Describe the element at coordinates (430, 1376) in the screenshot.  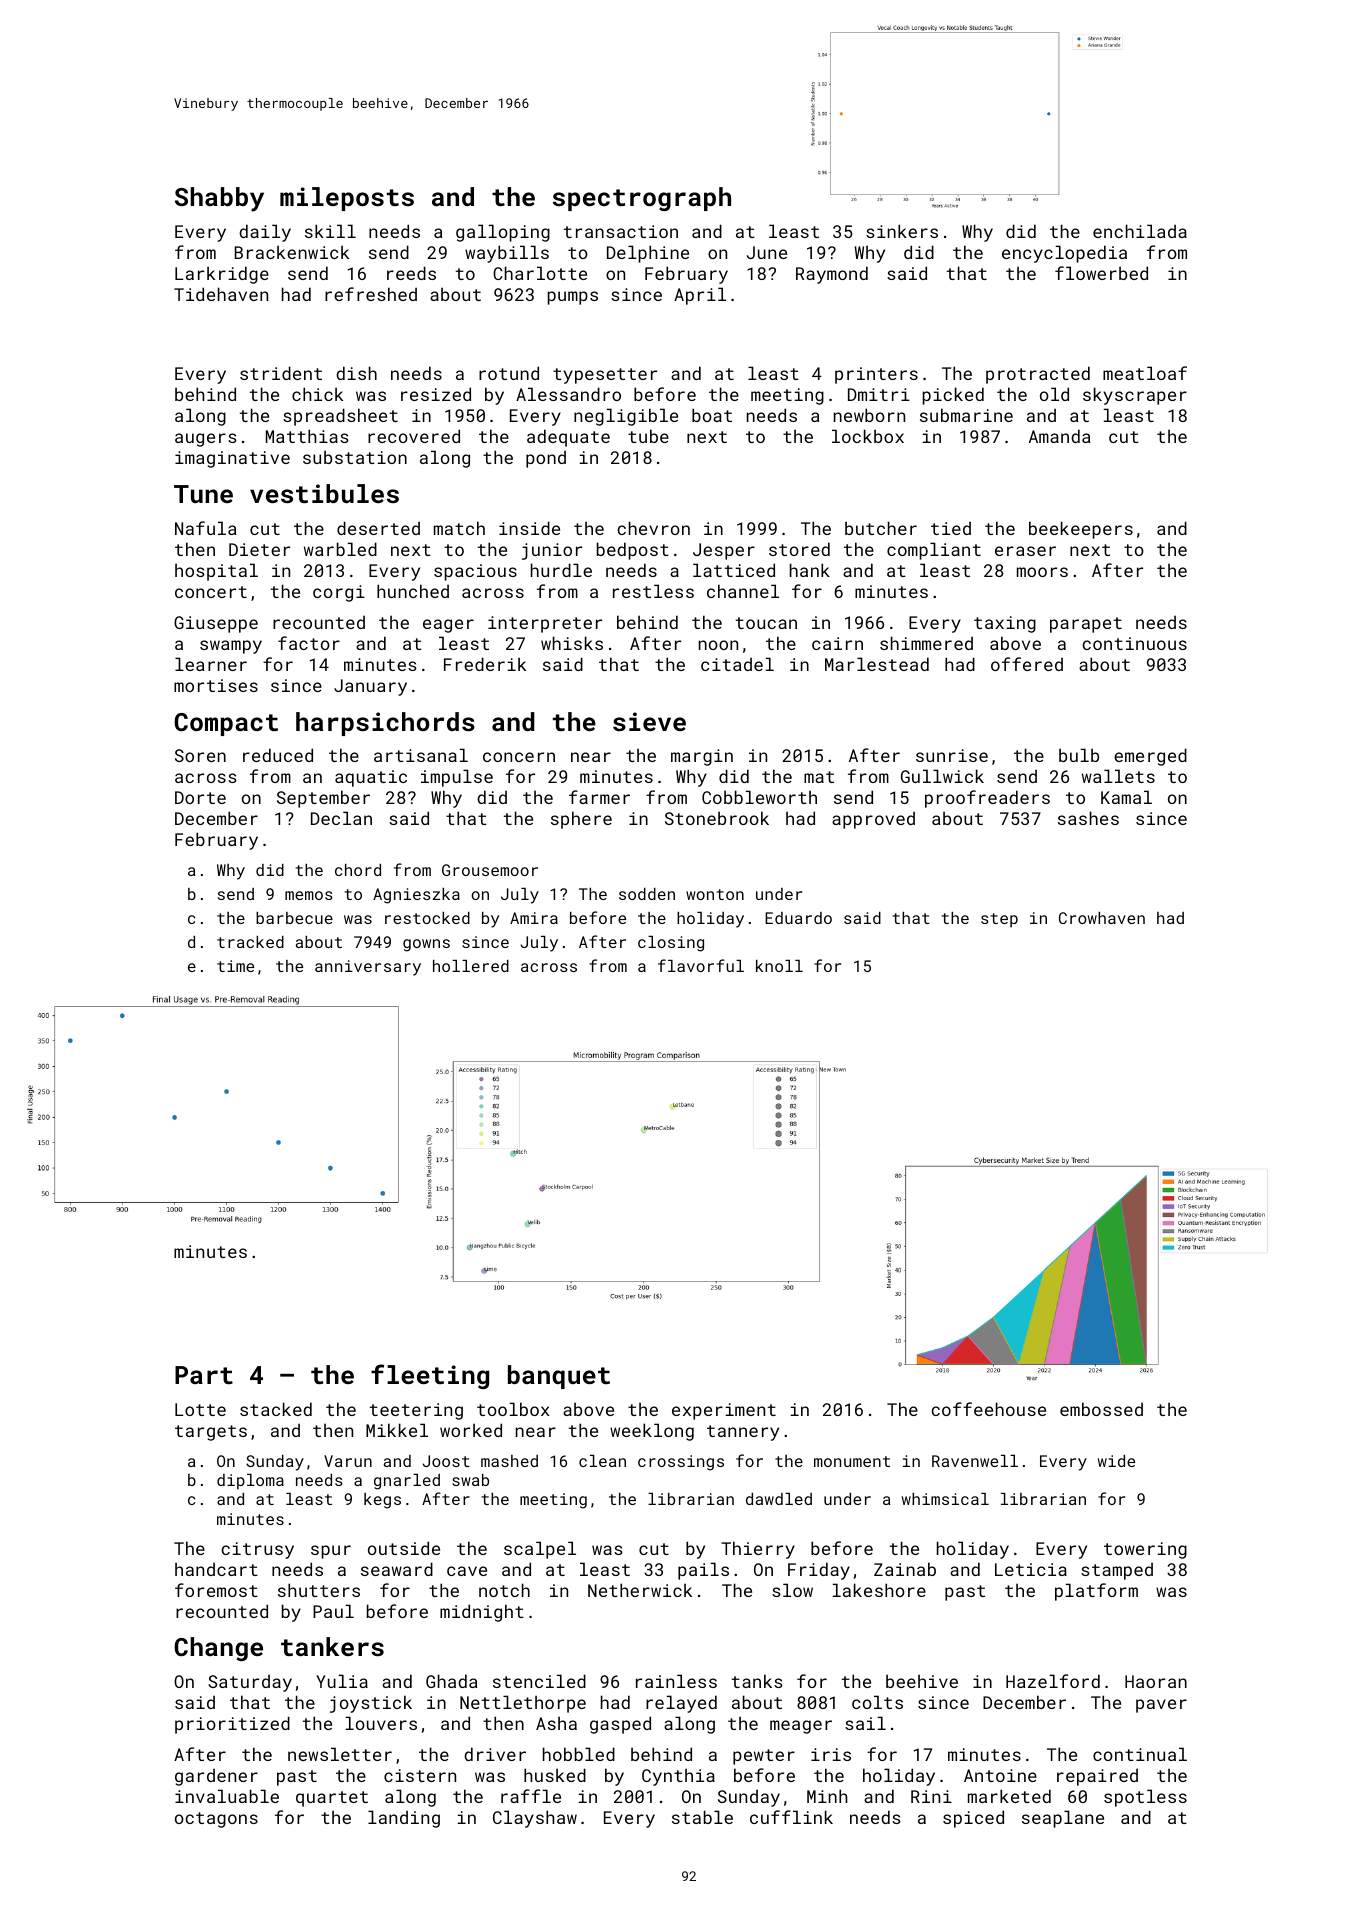
I see `fleeting` at that location.
